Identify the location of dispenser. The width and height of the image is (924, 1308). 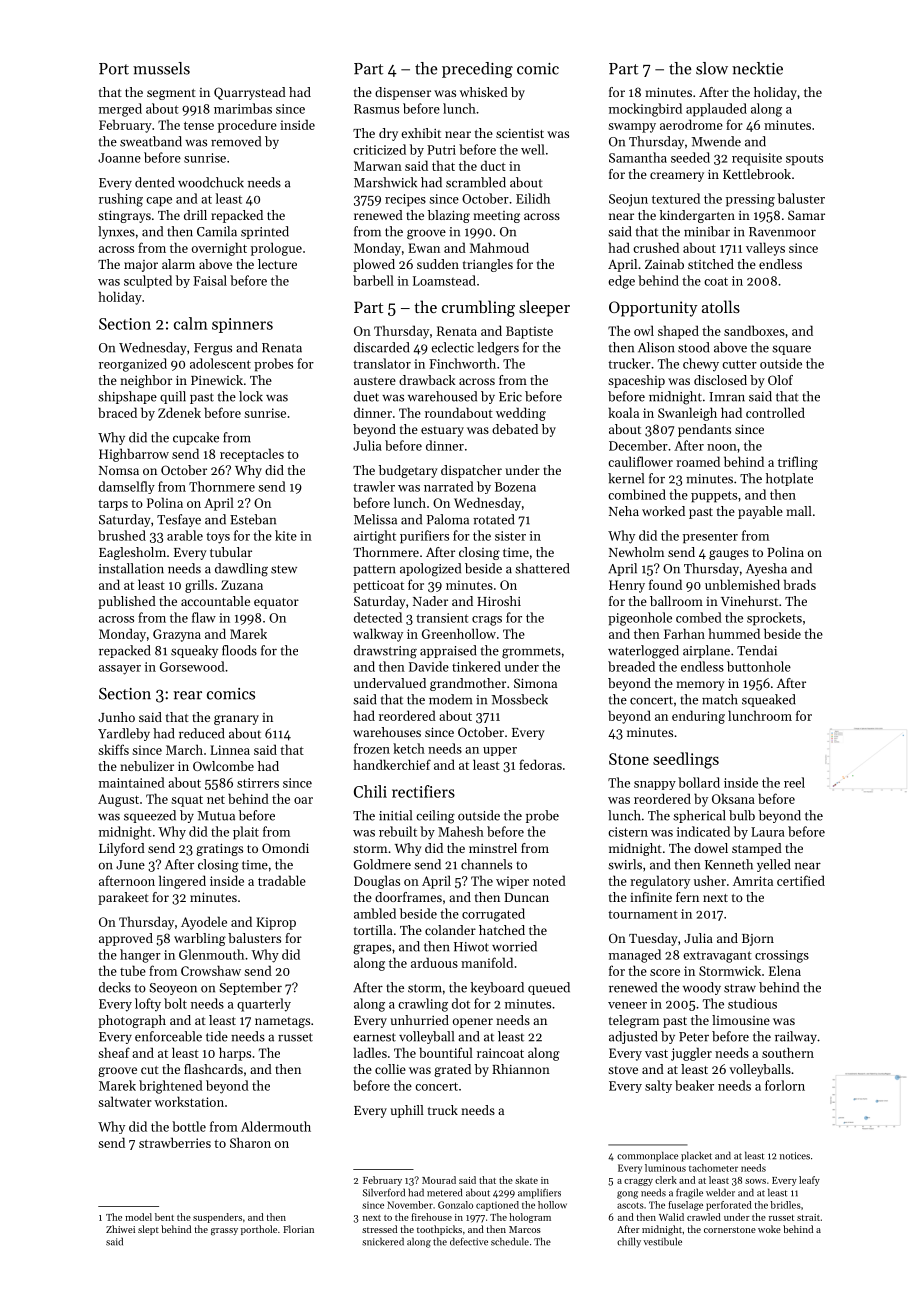
(403, 93).
